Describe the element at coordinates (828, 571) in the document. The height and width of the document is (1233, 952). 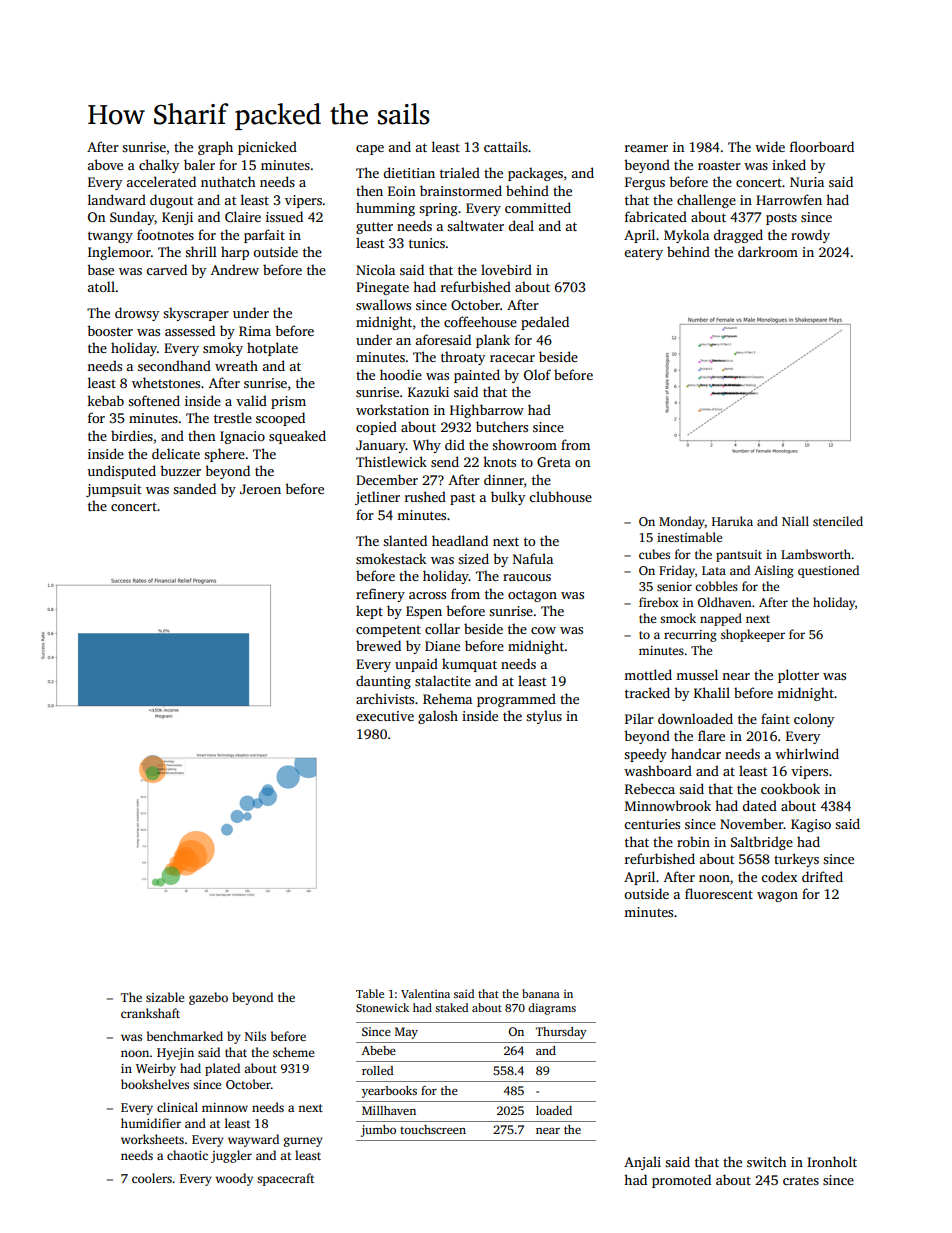
I see `questioned` at that location.
